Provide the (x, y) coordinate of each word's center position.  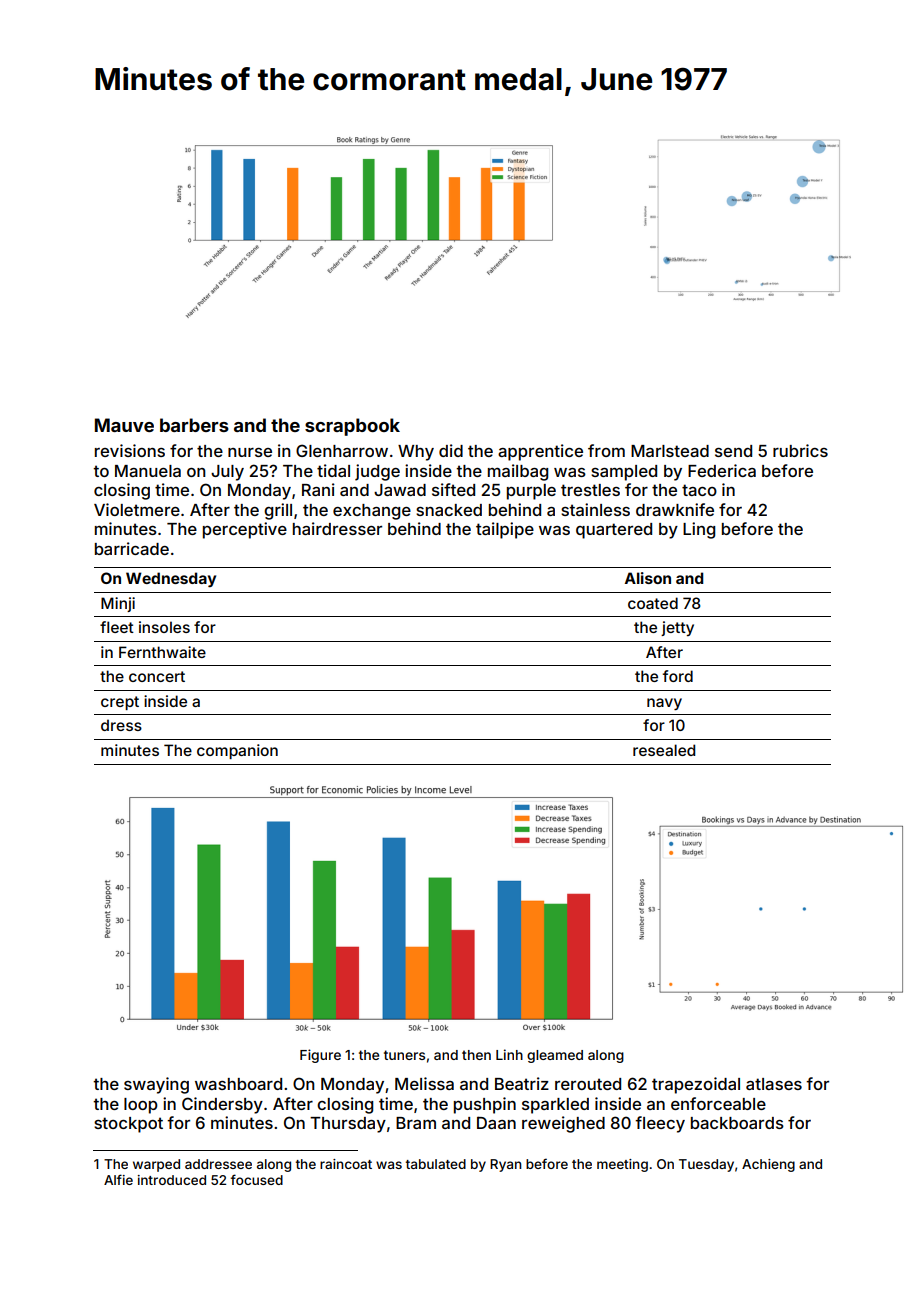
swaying (156, 1085)
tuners (404, 1055)
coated (653, 603)
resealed (664, 750)
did (451, 450)
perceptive (245, 530)
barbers (194, 425)
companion (237, 751)
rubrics (800, 450)
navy (664, 704)
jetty (677, 628)
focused (257, 1179)
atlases (774, 1084)
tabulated (436, 1164)
